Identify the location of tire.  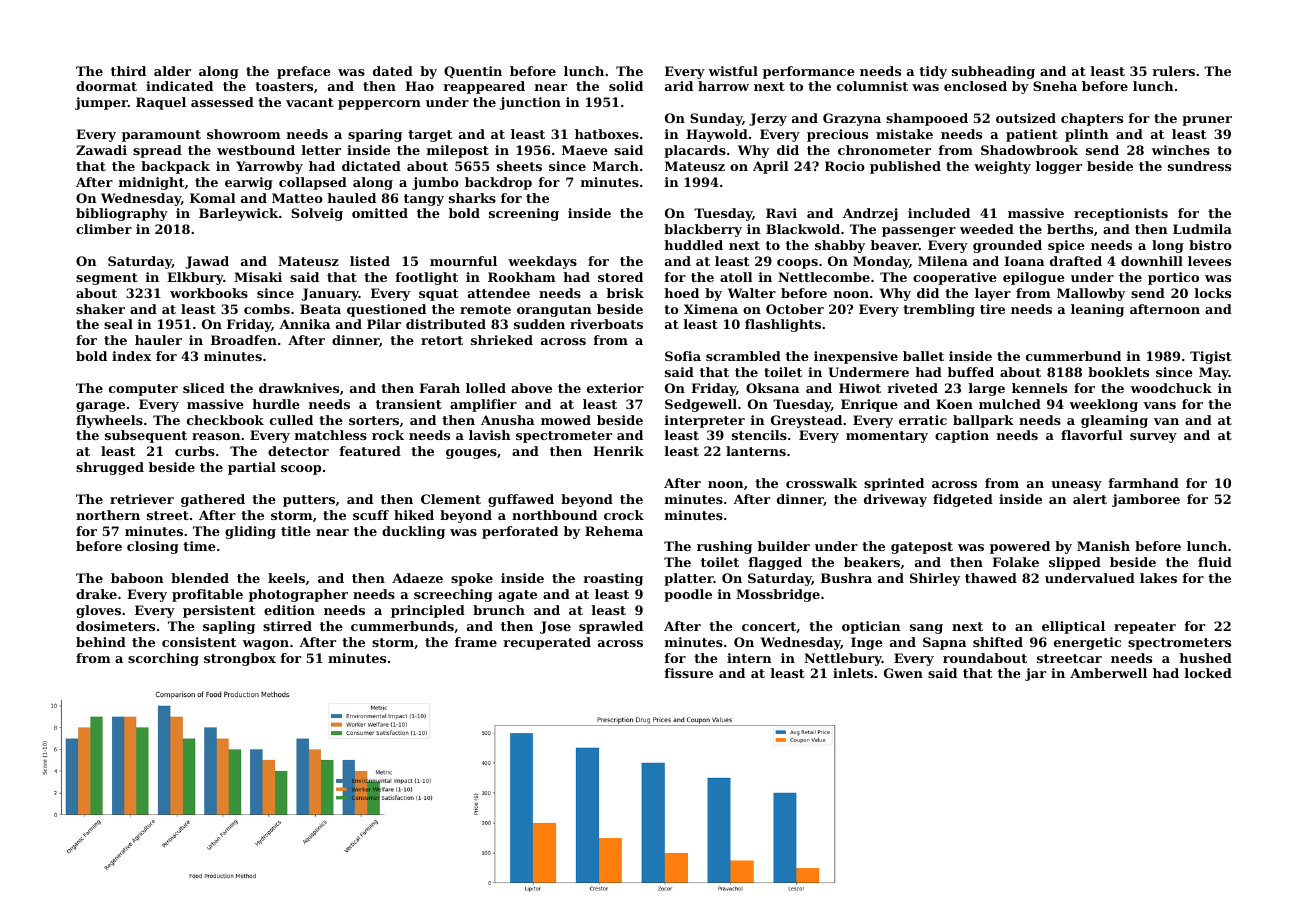
(992, 309).
